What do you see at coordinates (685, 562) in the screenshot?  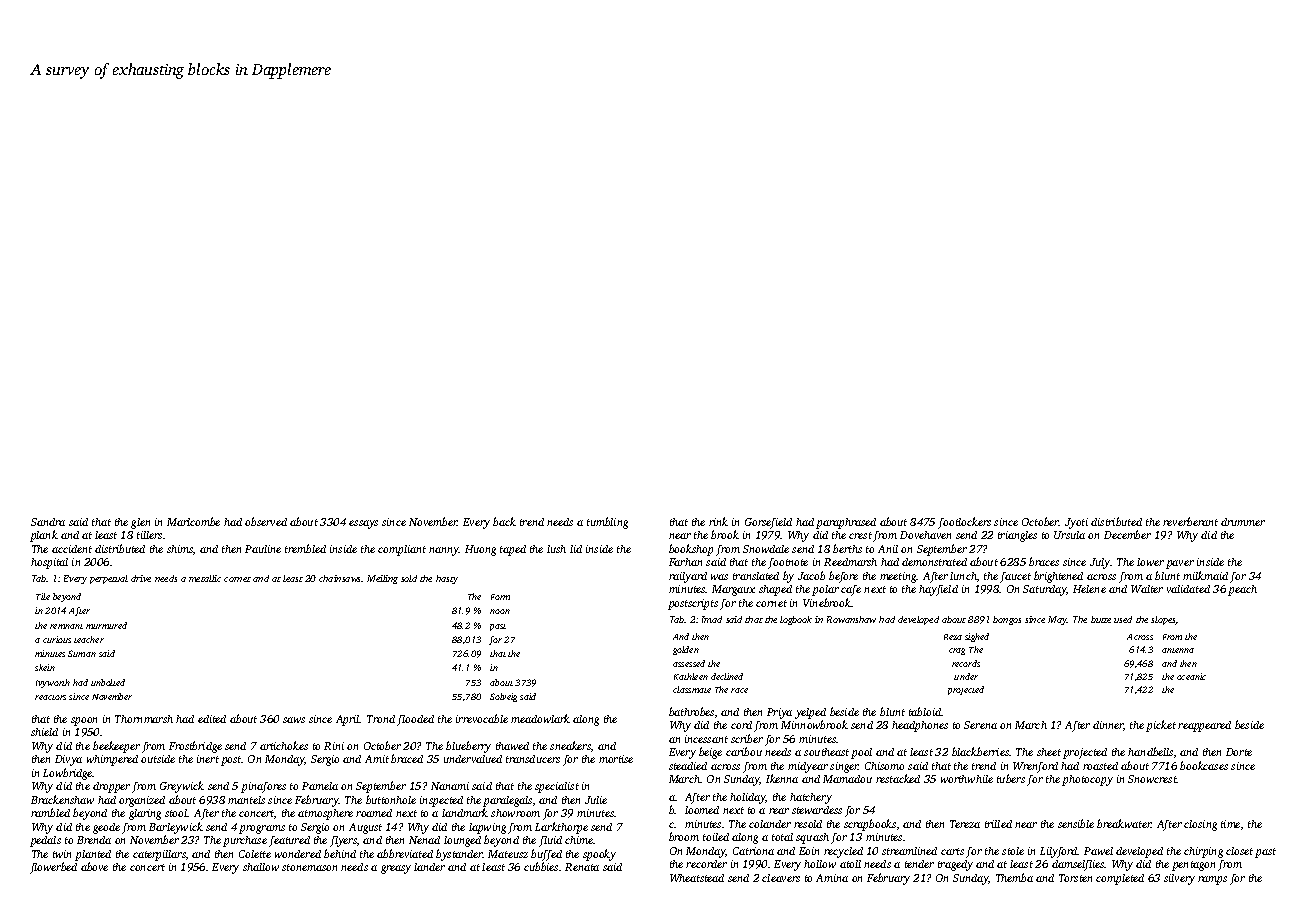 I see `Farhan` at bounding box center [685, 562].
